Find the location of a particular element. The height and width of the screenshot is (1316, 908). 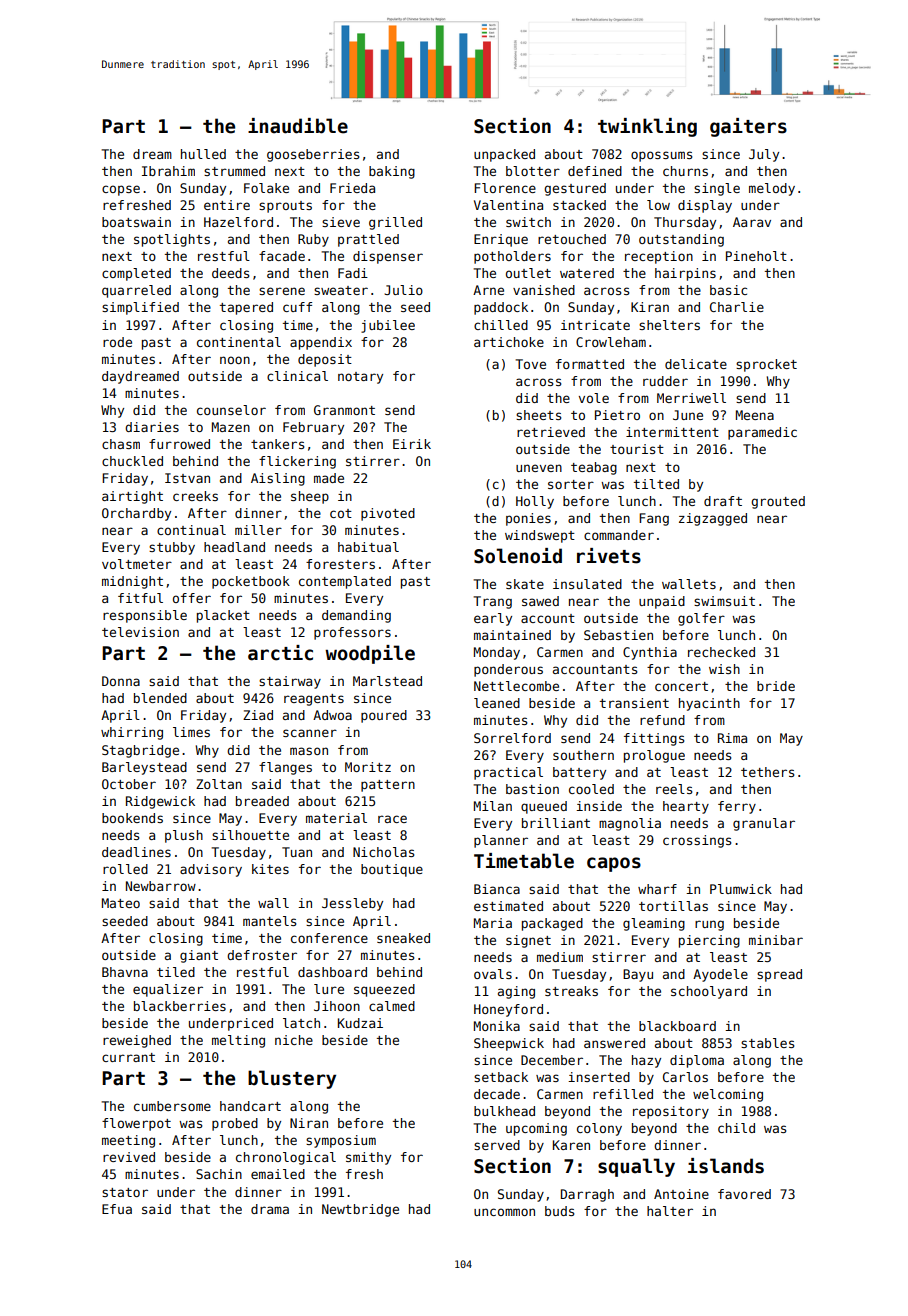

boatswain is located at coordinates (136, 222).
